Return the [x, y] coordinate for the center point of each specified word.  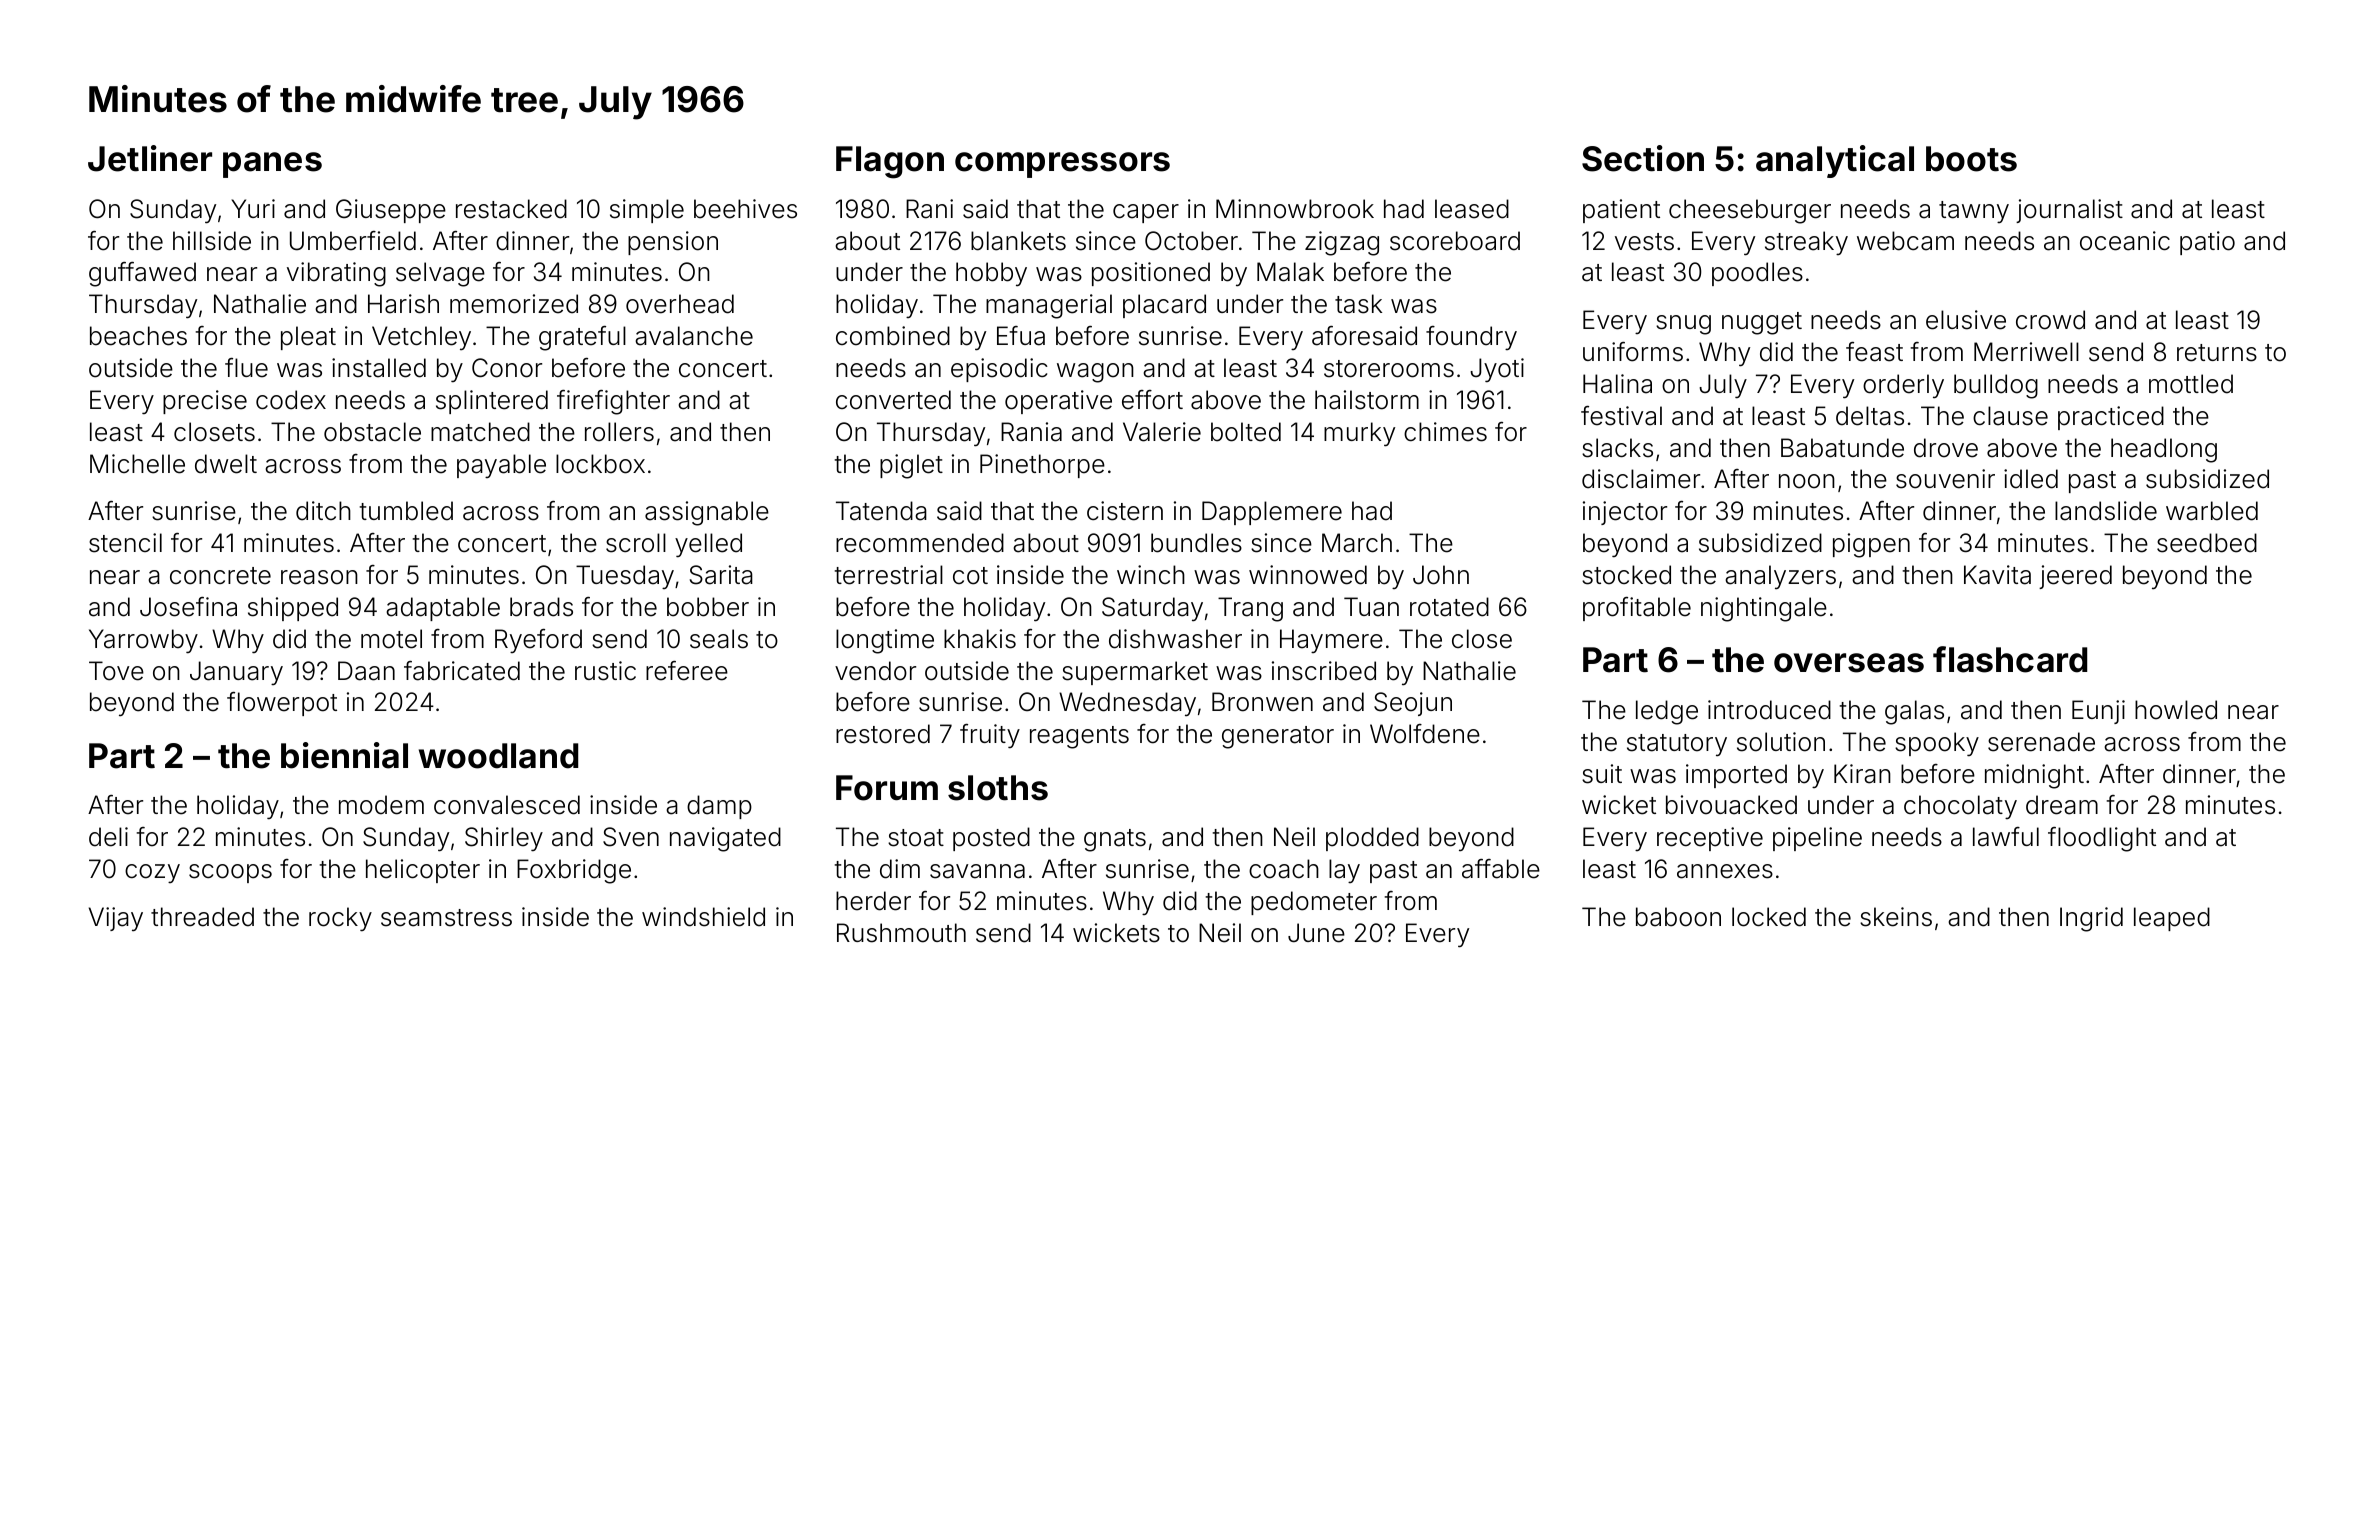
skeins [1896, 917]
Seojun [1413, 704]
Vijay [116, 919]
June [1316, 933]
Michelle [137, 464]
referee [687, 671]
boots [1971, 159]
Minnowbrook [1295, 209]
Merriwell [2026, 352]
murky [1359, 434]
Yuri [253, 208]
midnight [2034, 776]
